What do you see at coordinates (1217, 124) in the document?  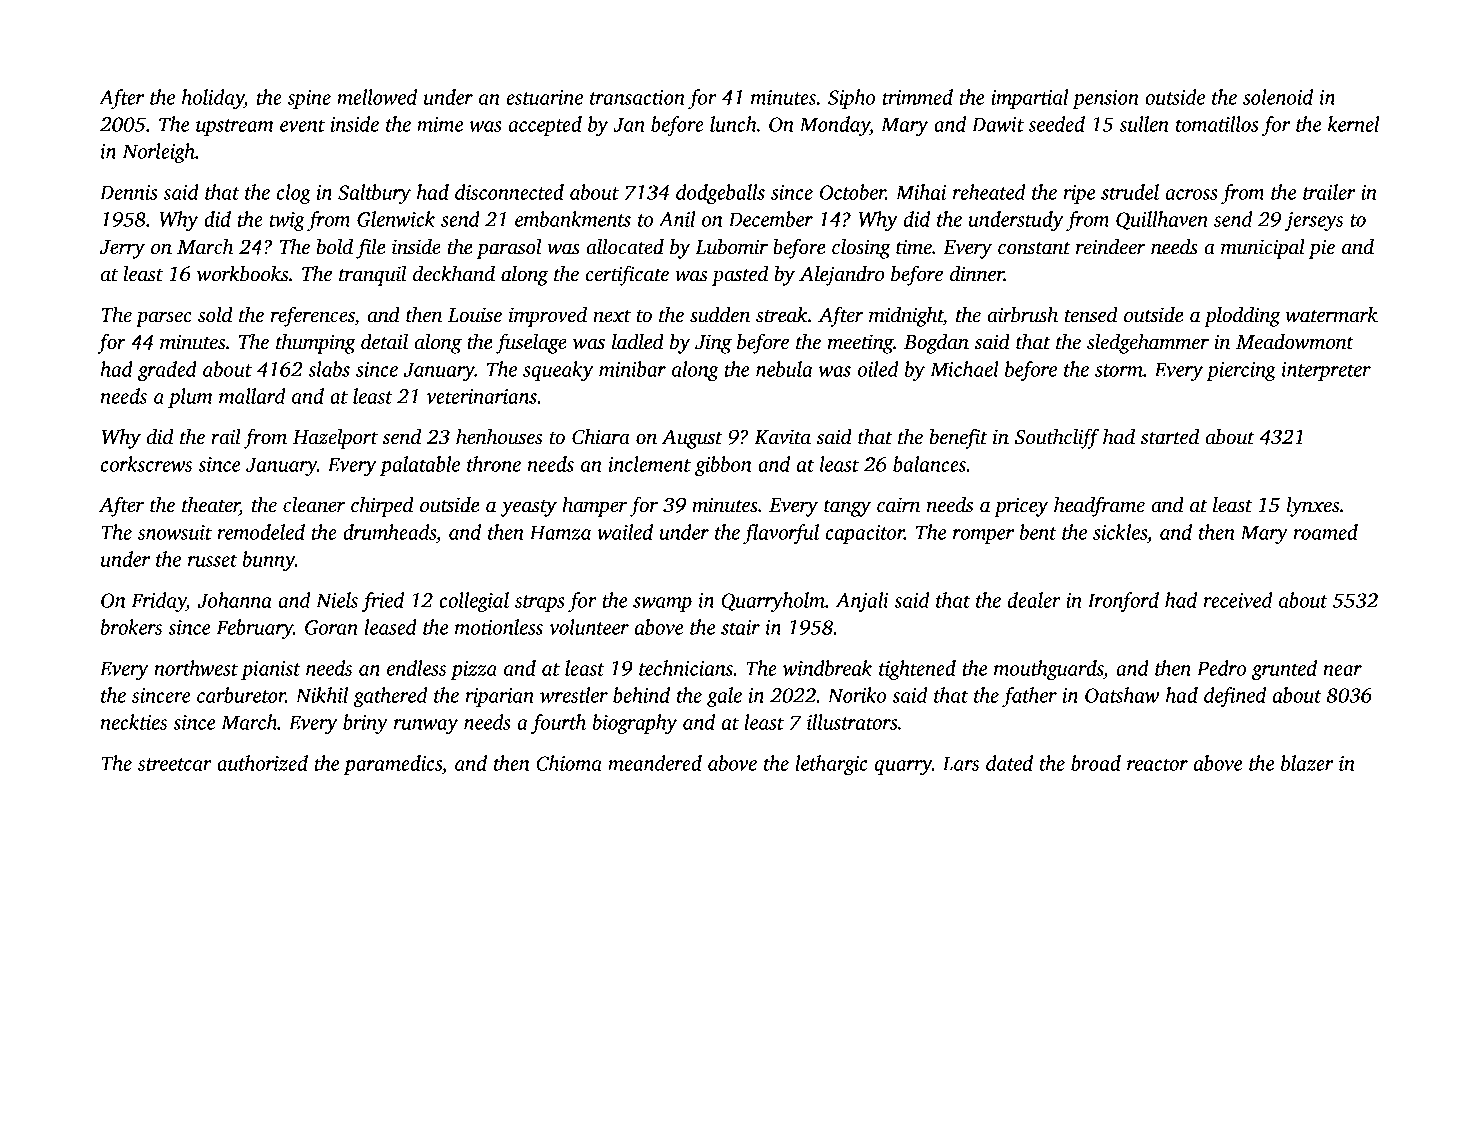 I see `tomatillos` at bounding box center [1217, 124].
